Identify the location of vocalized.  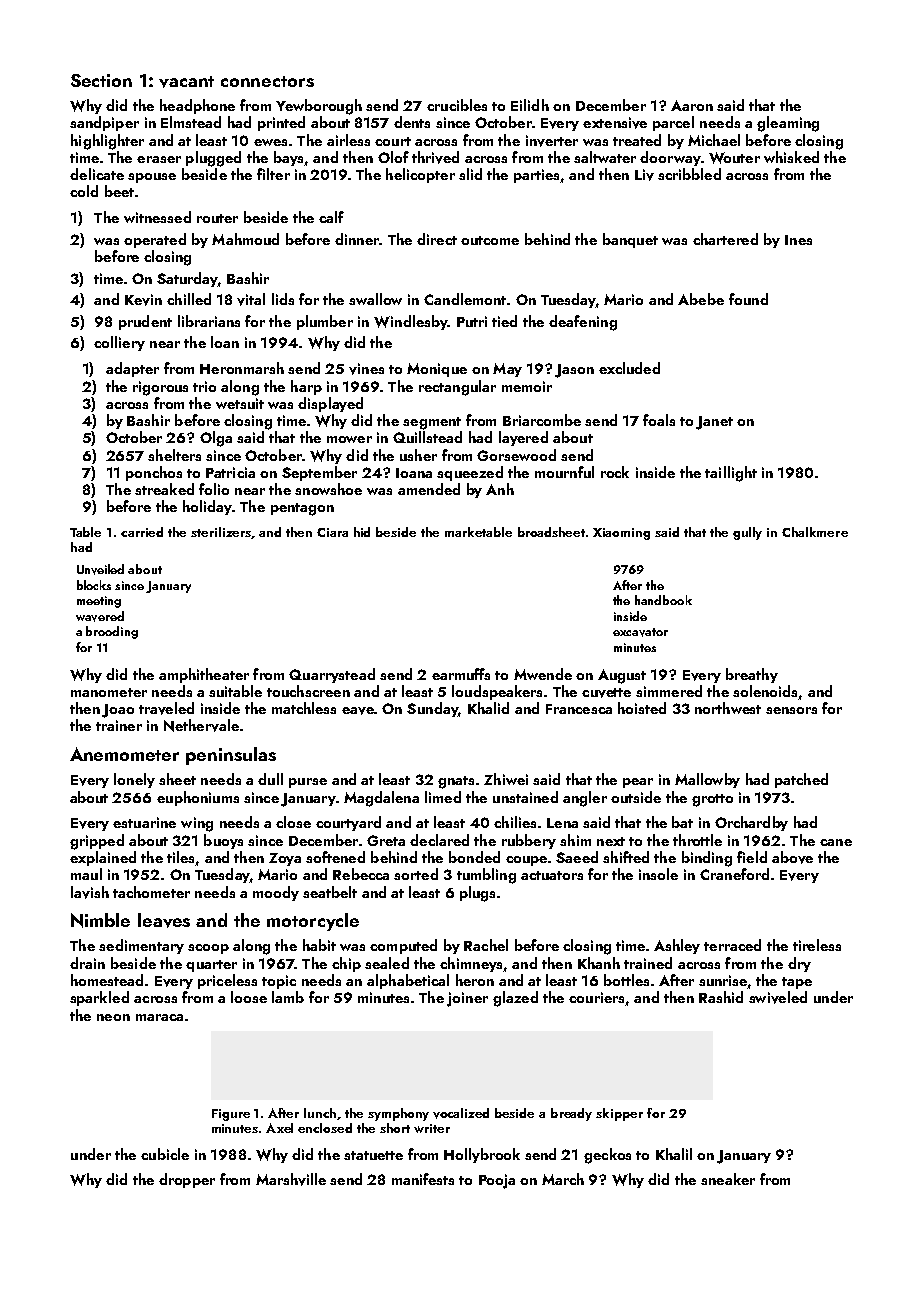
(461, 1113).
